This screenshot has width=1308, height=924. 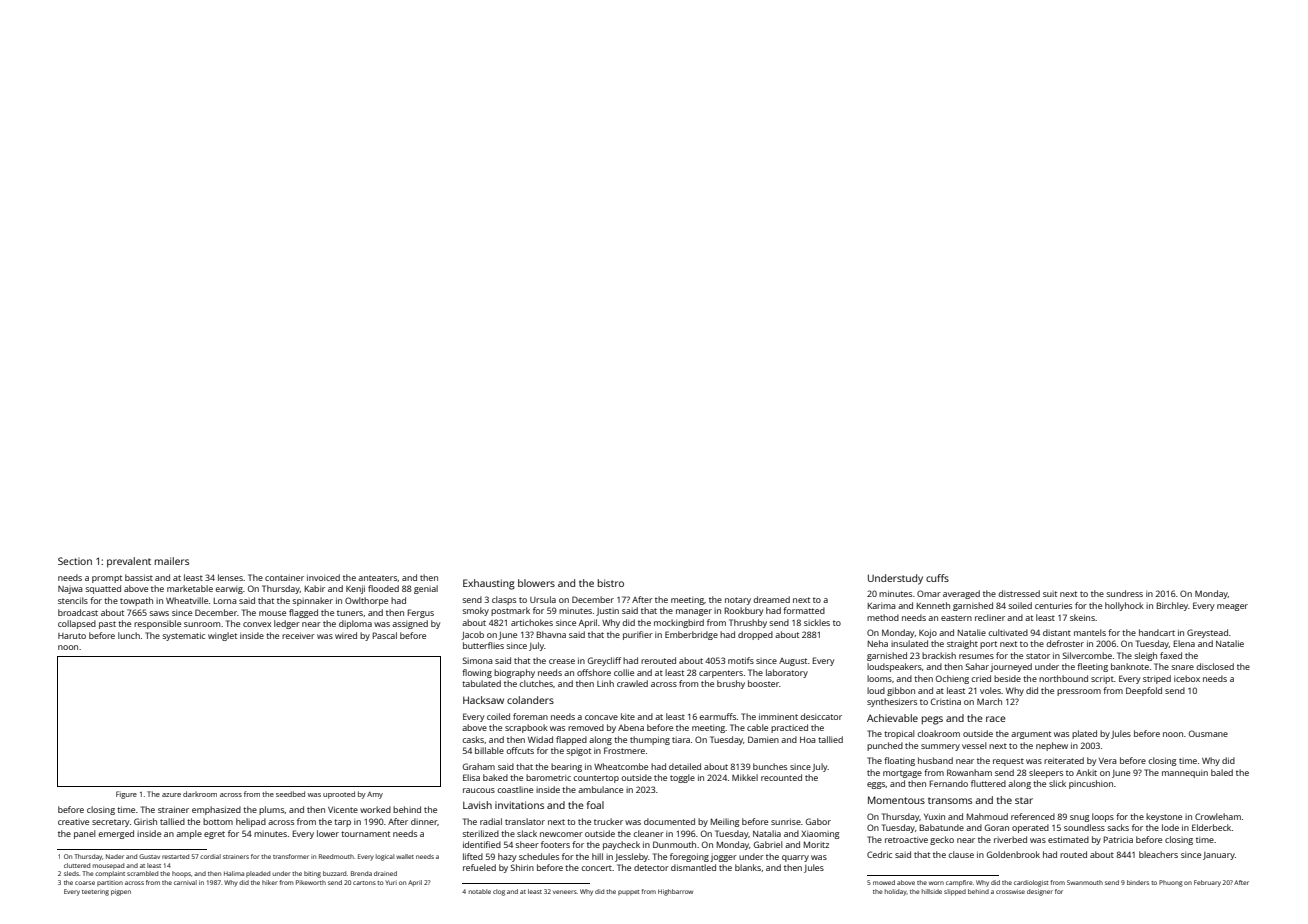 What do you see at coordinates (483, 700) in the screenshot?
I see `Hacksaw` at bounding box center [483, 700].
